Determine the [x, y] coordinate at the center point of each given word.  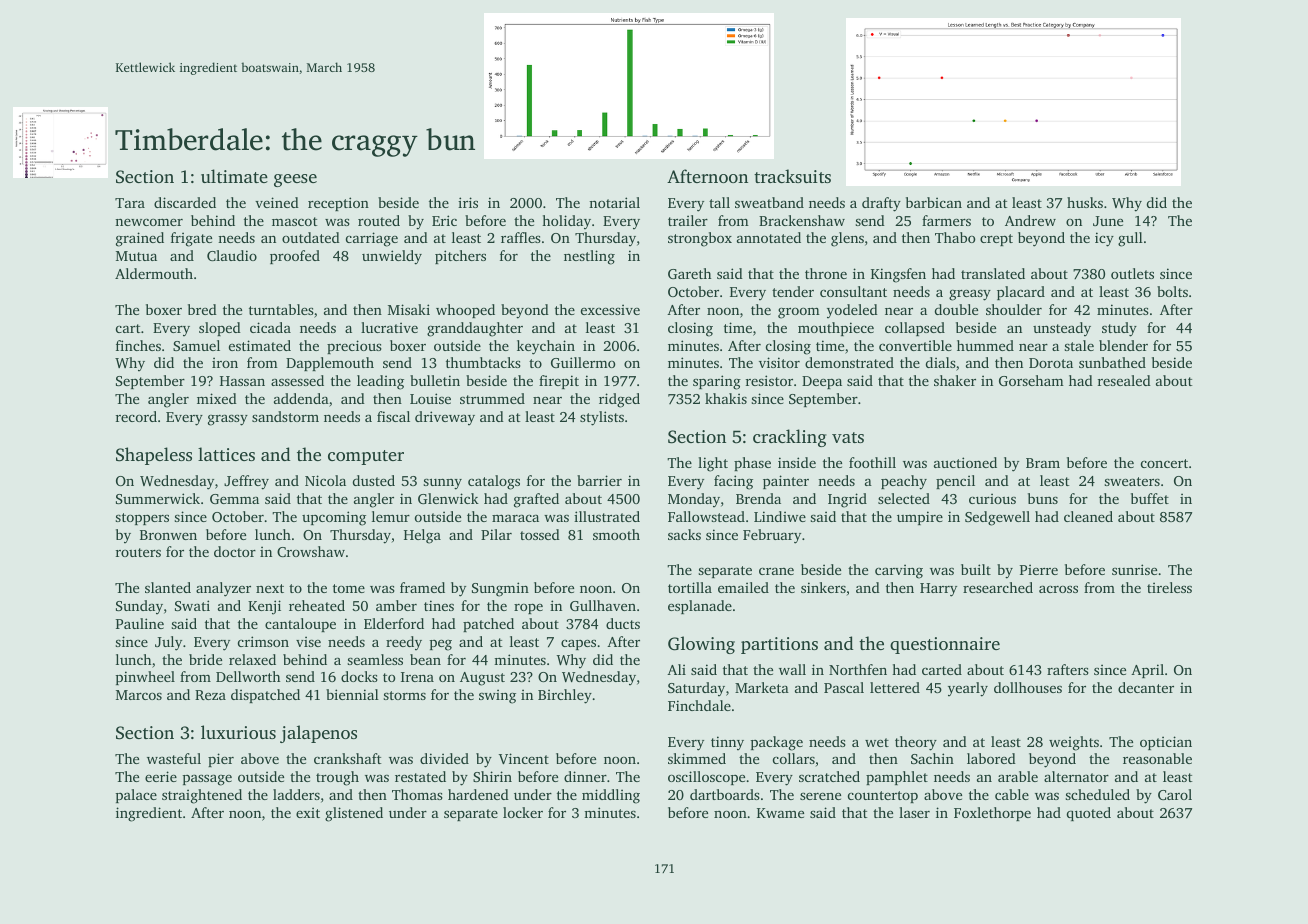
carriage [372, 239]
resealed [1124, 380]
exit [308, 812]
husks [1085, 202]
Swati [192, 605]
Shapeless [154, 456]
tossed [540, 534]
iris [468, 202]
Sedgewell [997, 518]
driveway [445, 418]
